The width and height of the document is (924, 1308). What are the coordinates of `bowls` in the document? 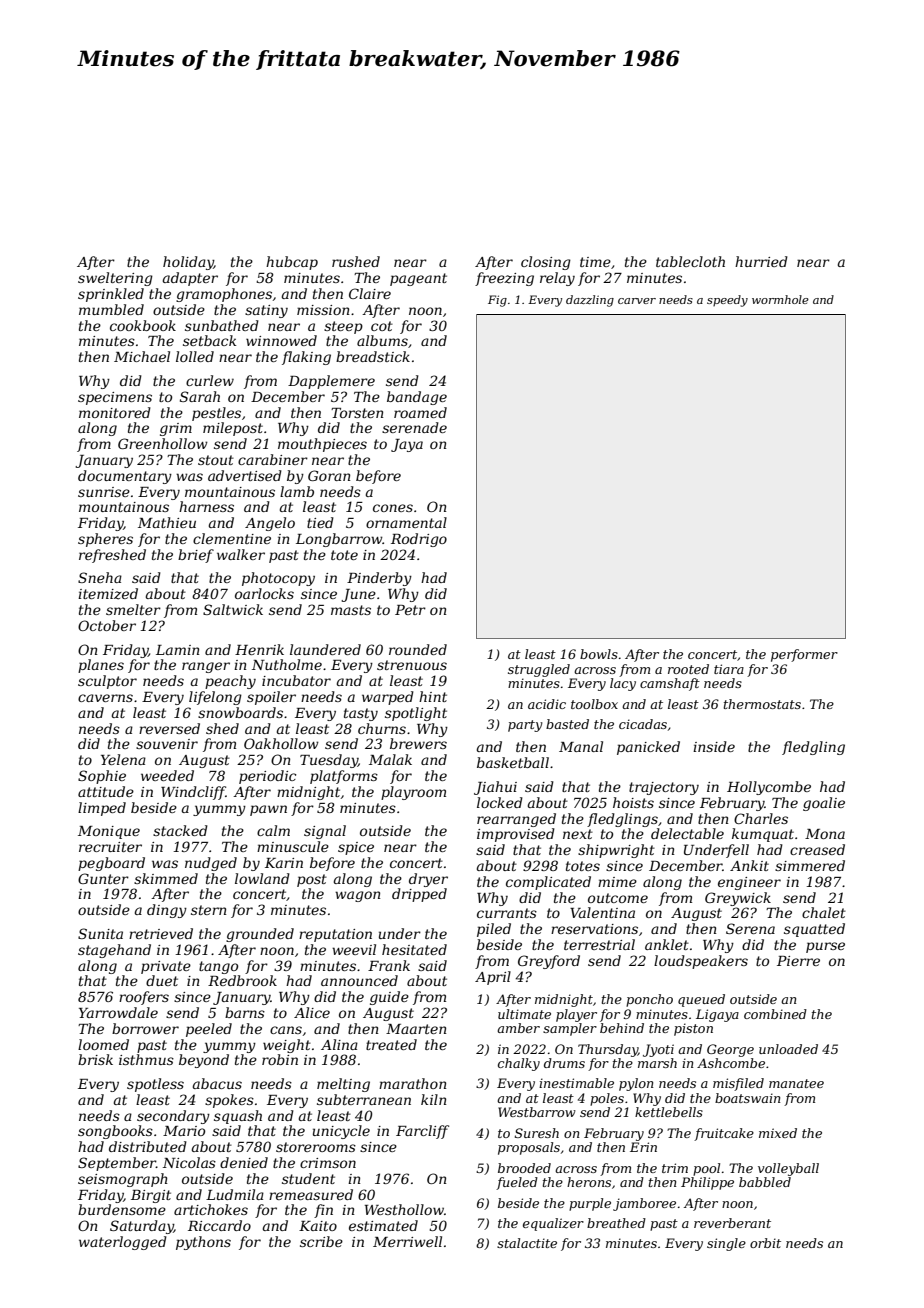 It's located at (599, 654).
